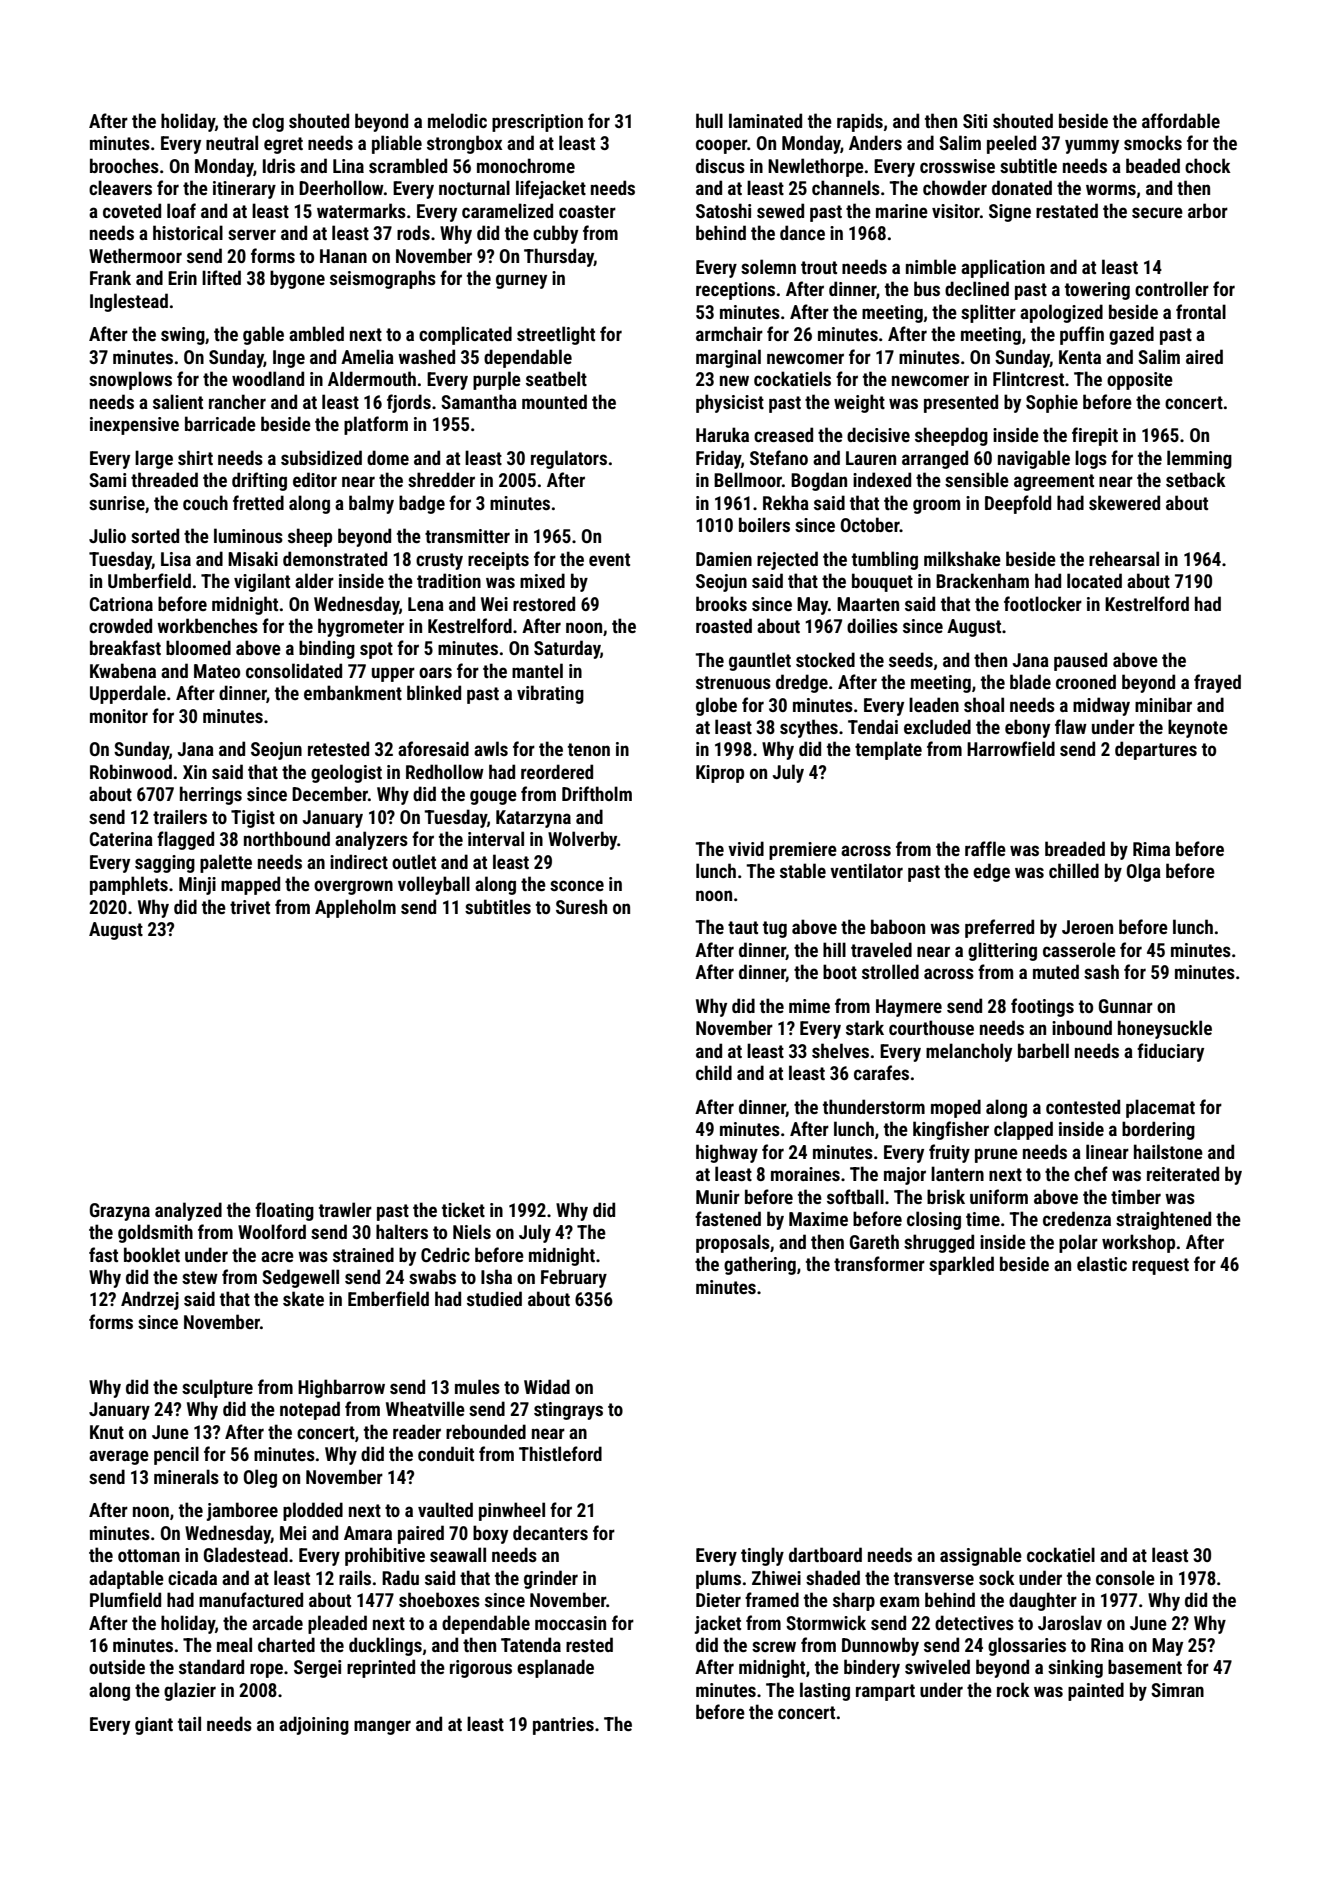 The width and height of the page is (1332, 1884). I want to click on pantries, so click(563, 1726).
